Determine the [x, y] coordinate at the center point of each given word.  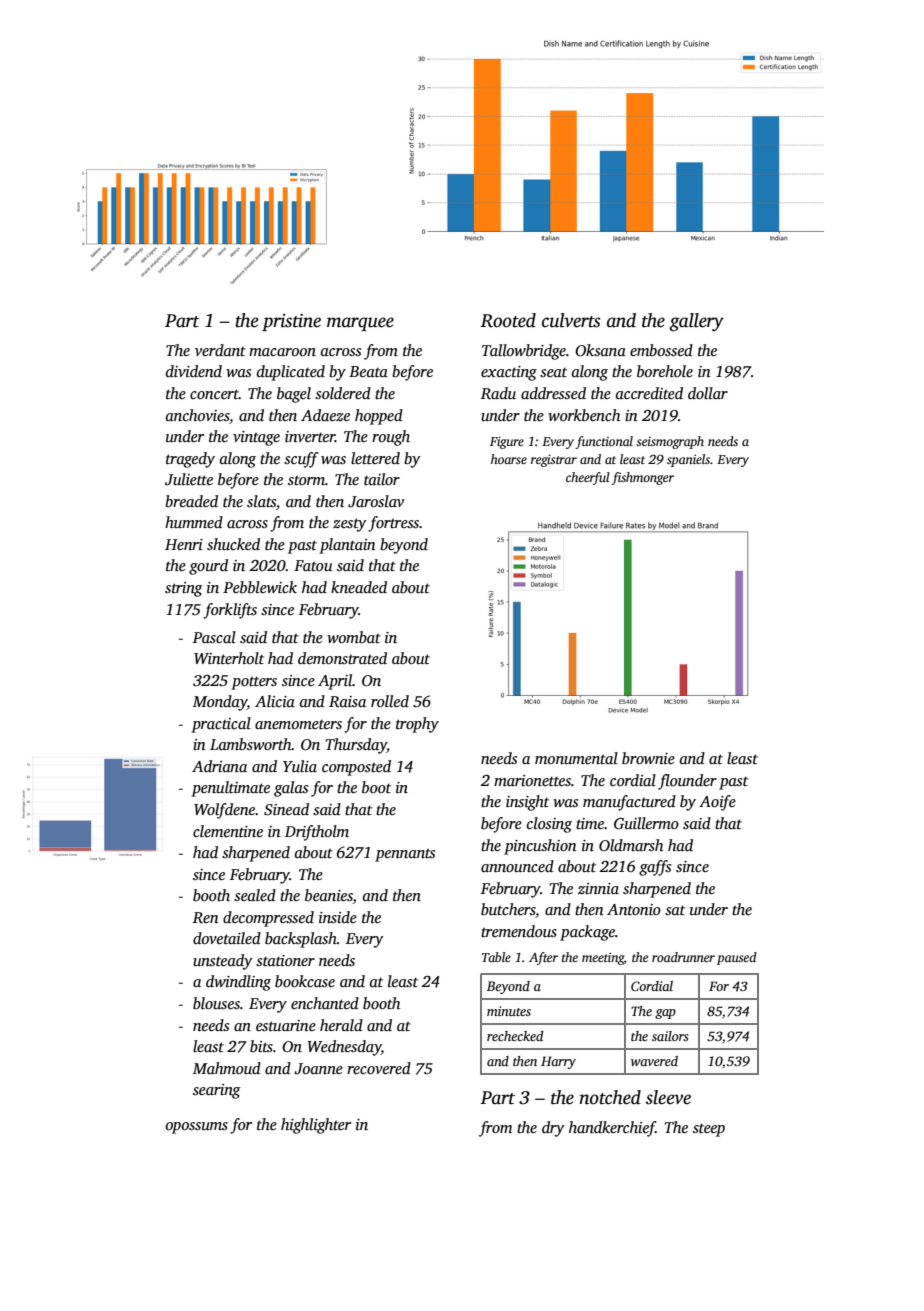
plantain [347, 546]
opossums [196, 1128]
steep [709, 1130]
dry [553, 1129]
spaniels [688, 460]
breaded [191, 501]
